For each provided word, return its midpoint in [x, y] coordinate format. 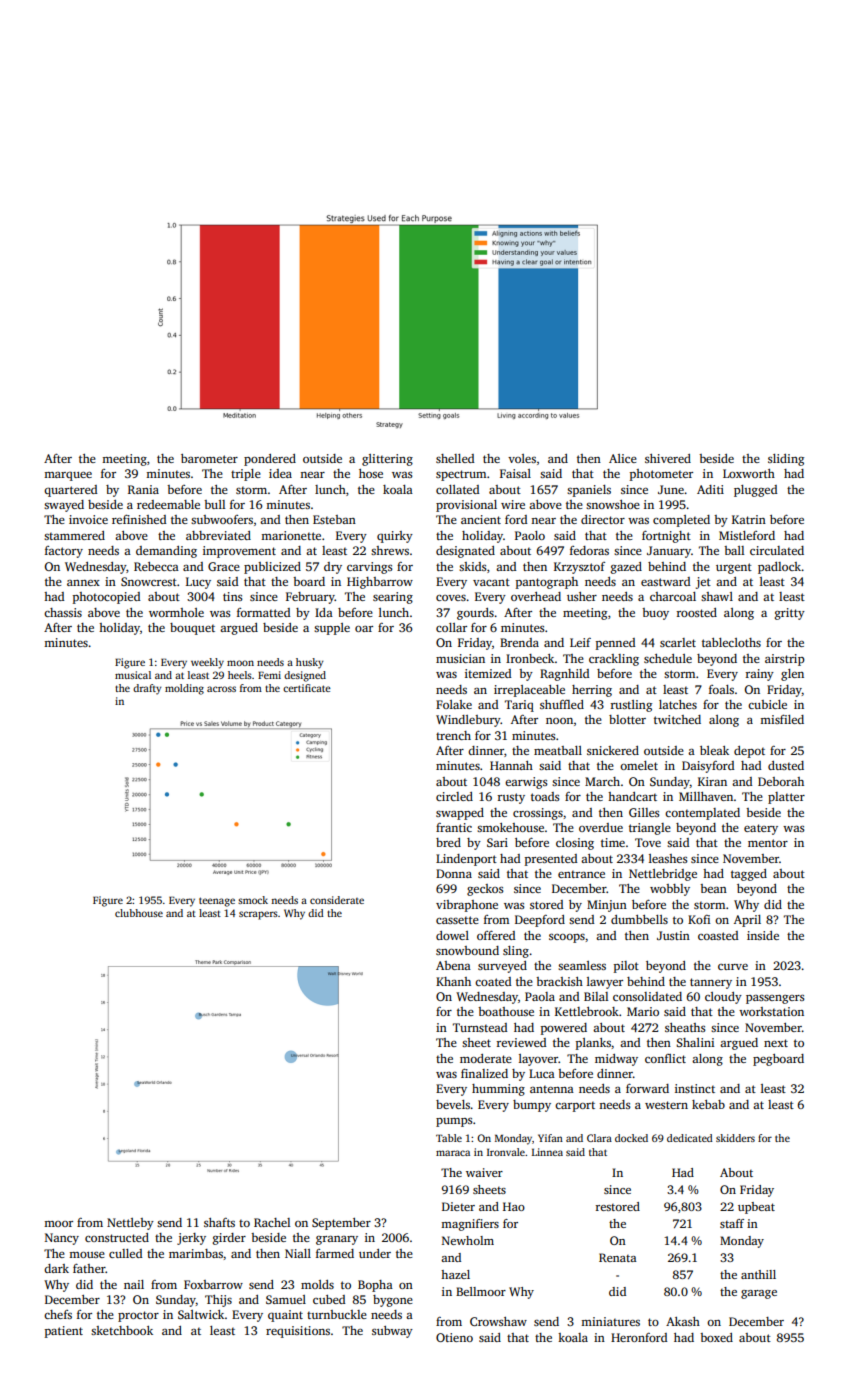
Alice [623, 458]
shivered [668, 458]
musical [133, 675]
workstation [771, 1011]
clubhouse [139, 913]
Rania [143, 489]
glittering [387, 460]
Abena [453, 965]
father [89, 1268]
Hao [514, 1206]
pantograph [547, 583]
